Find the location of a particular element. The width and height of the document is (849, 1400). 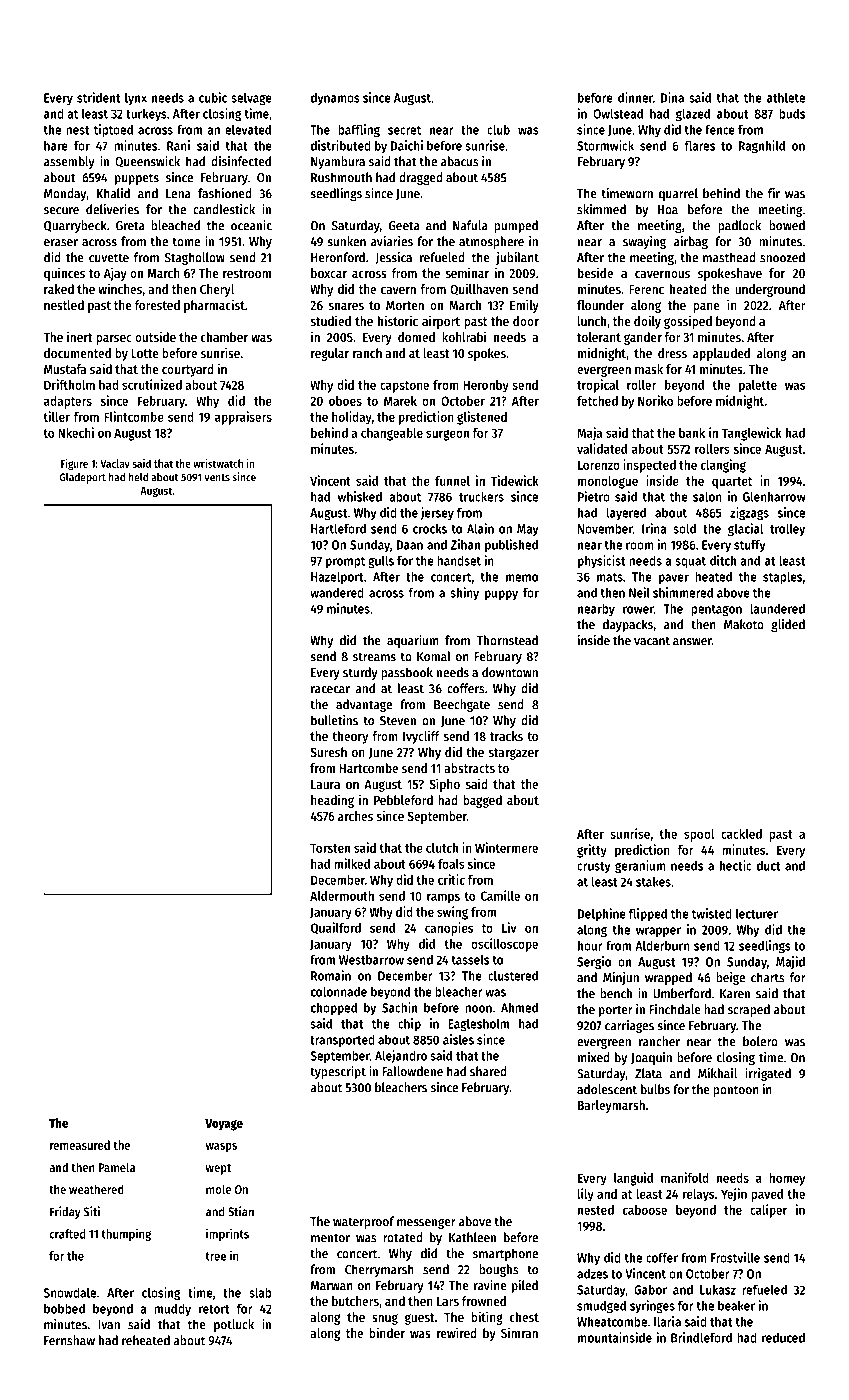

typescript is located at coordinates (338, 1072).
